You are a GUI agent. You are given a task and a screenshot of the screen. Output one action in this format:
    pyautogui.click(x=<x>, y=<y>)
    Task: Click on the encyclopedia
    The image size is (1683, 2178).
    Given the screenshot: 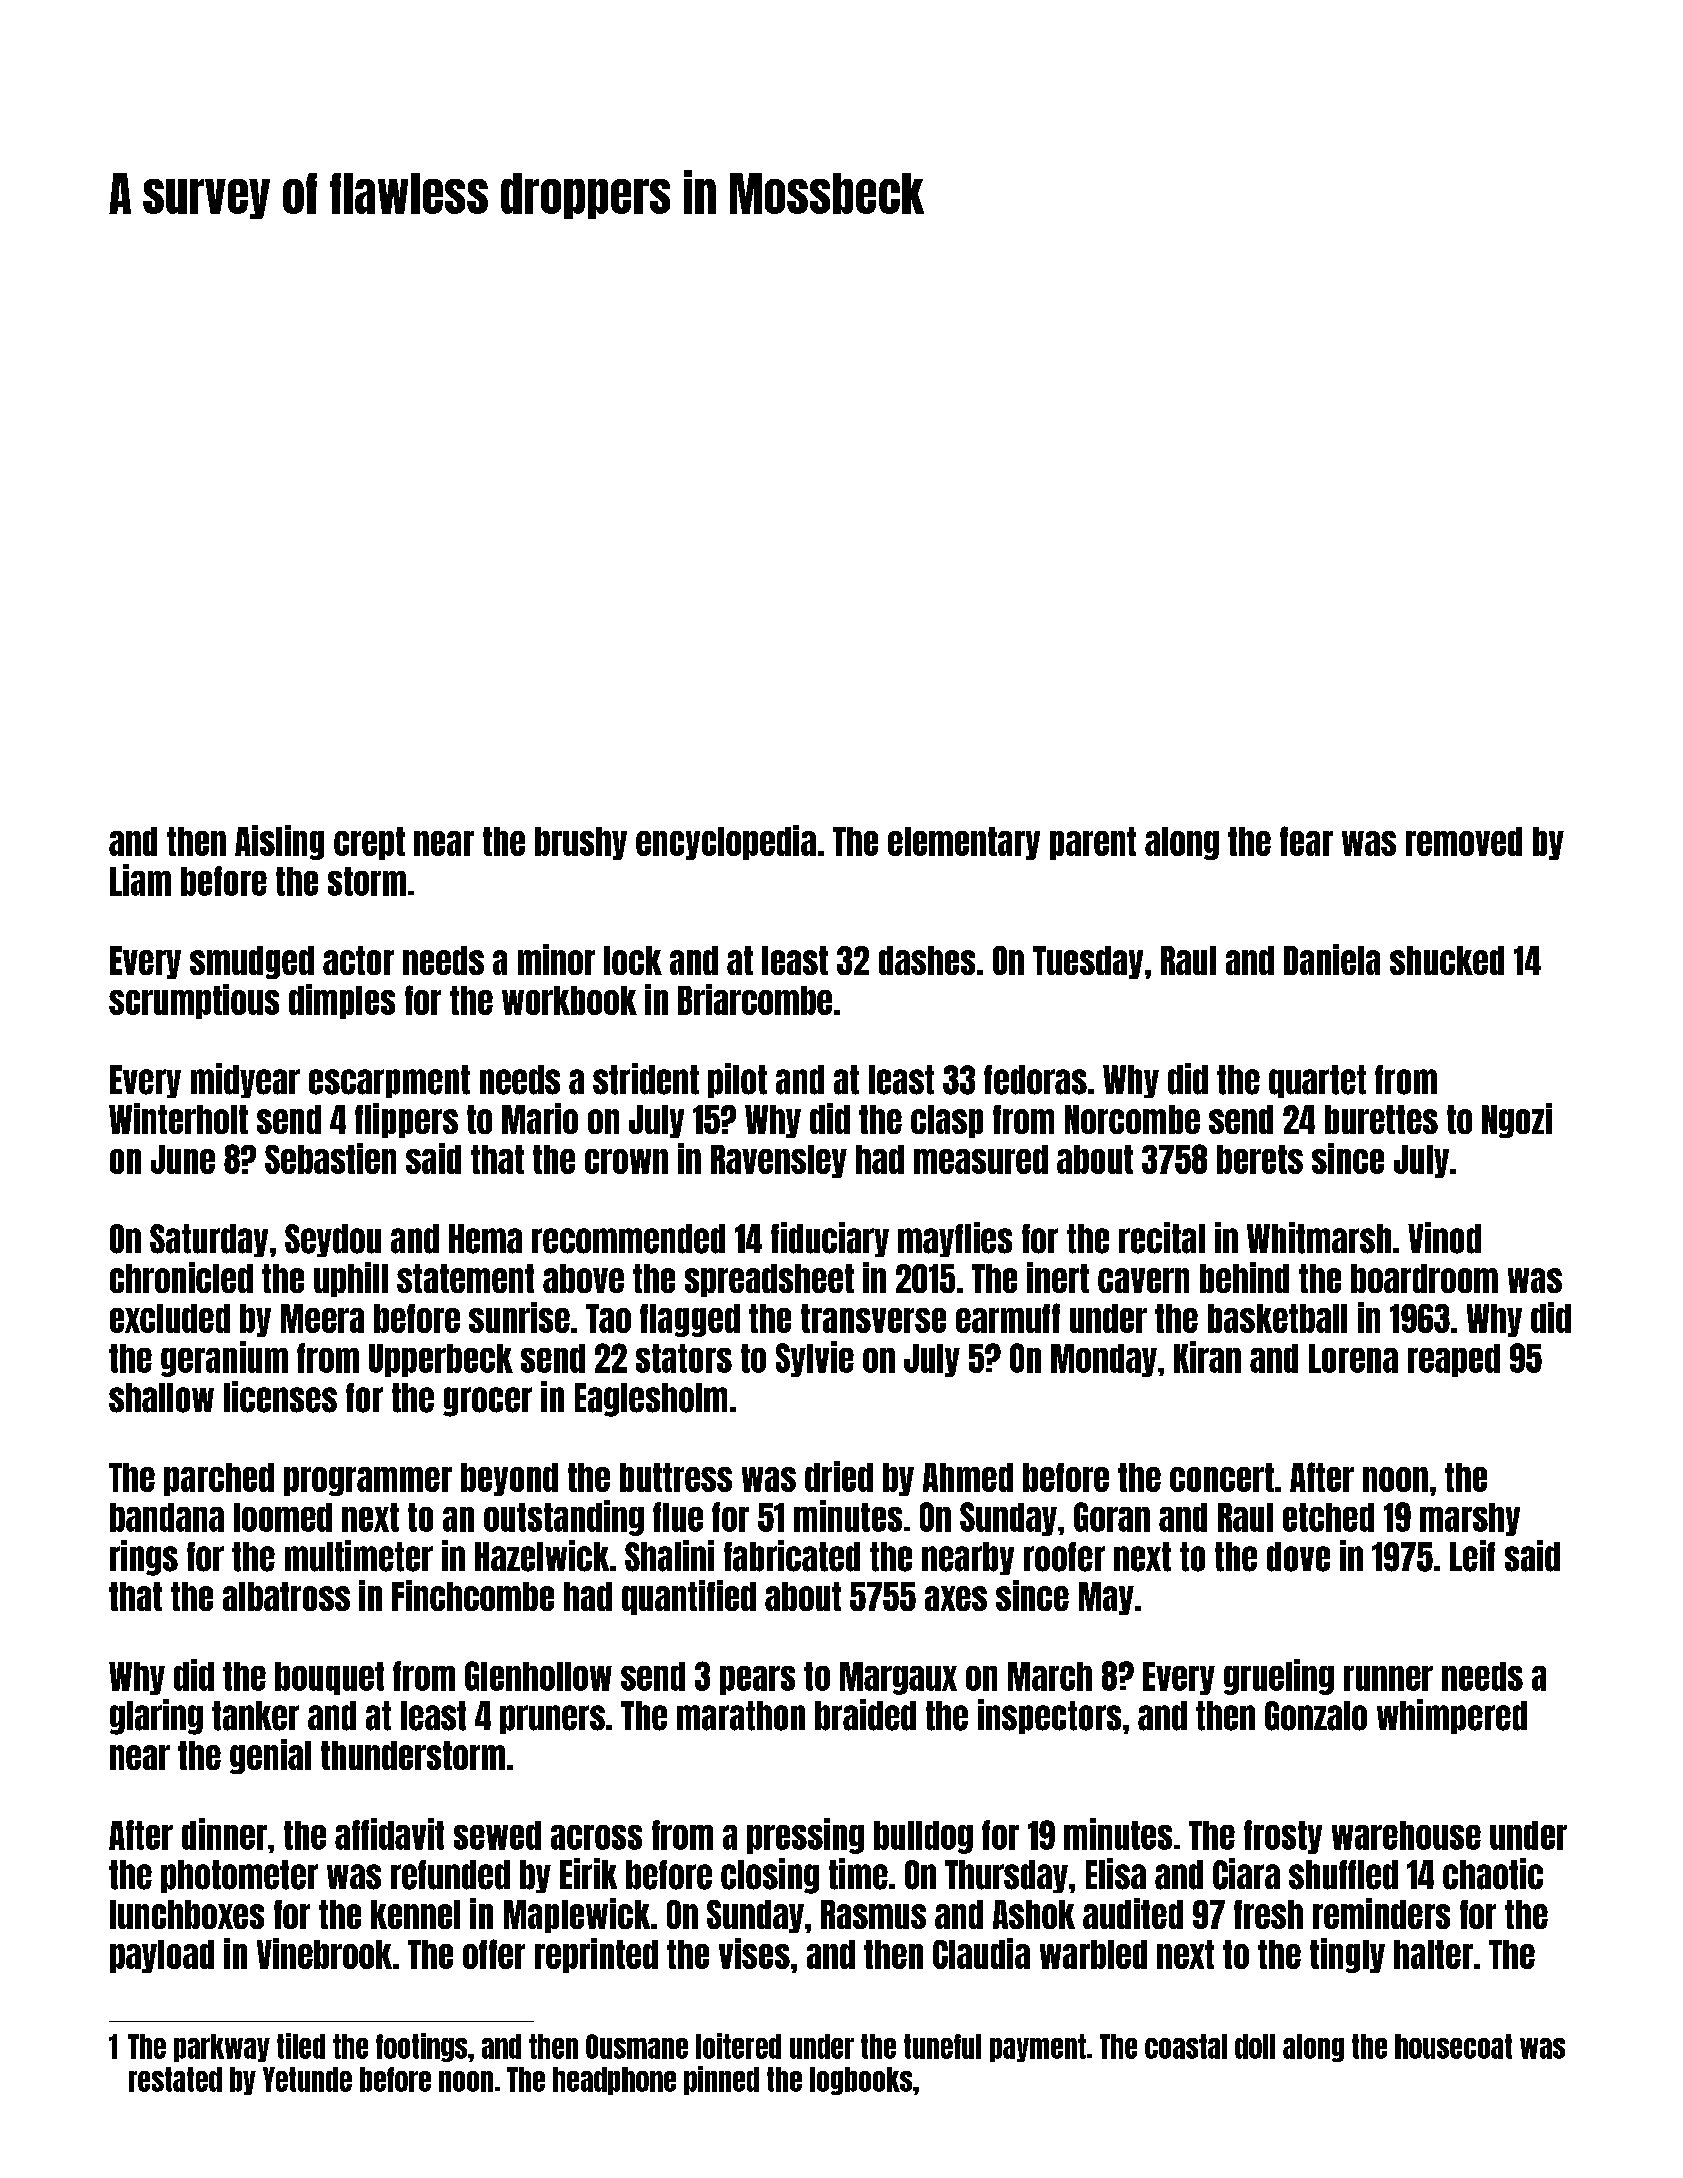 What is the action you would take?
    pyautogui.click(x=726, y=842)
